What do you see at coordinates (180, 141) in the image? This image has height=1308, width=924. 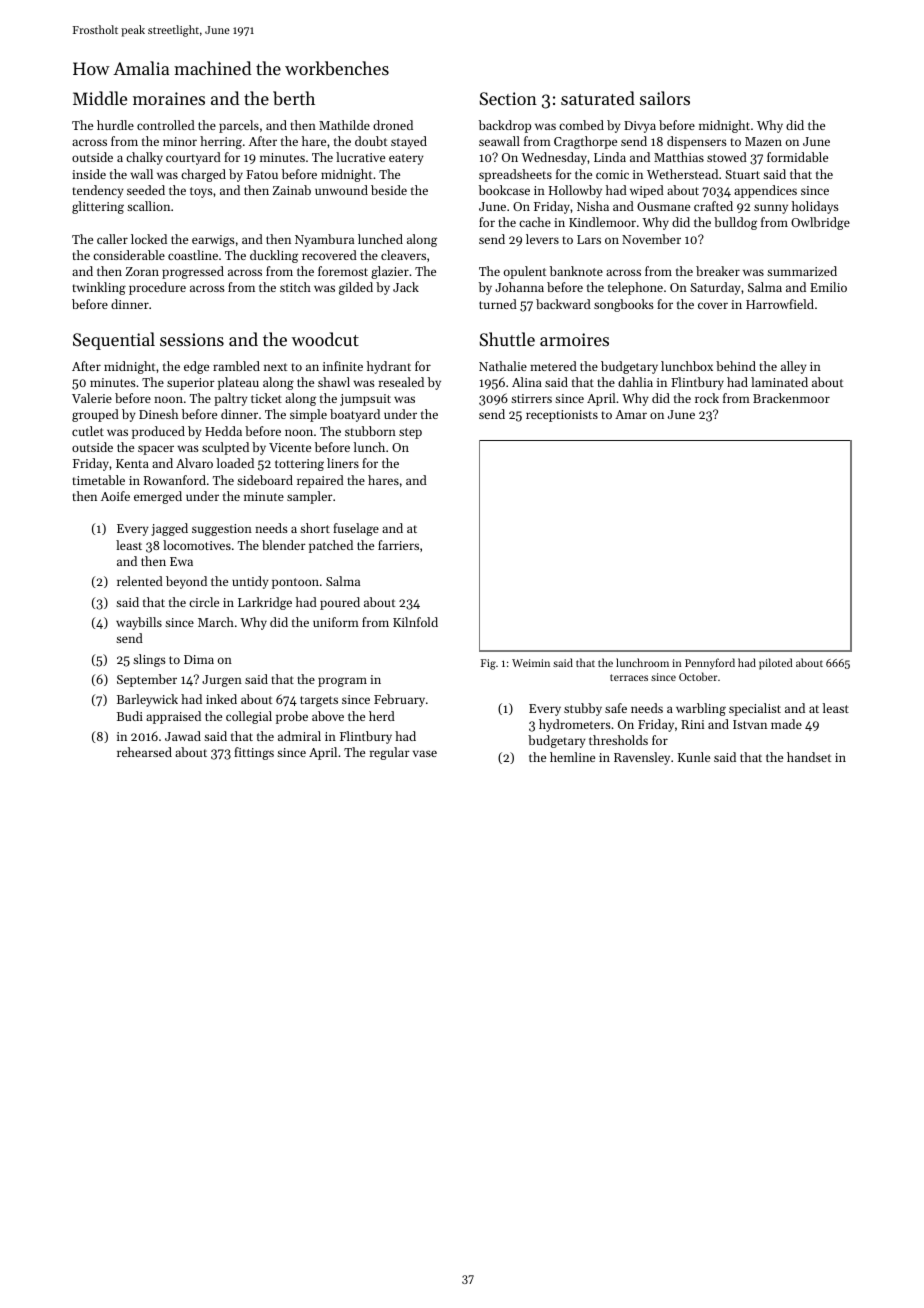 I see `minor` at bounding box center [180, 141].
